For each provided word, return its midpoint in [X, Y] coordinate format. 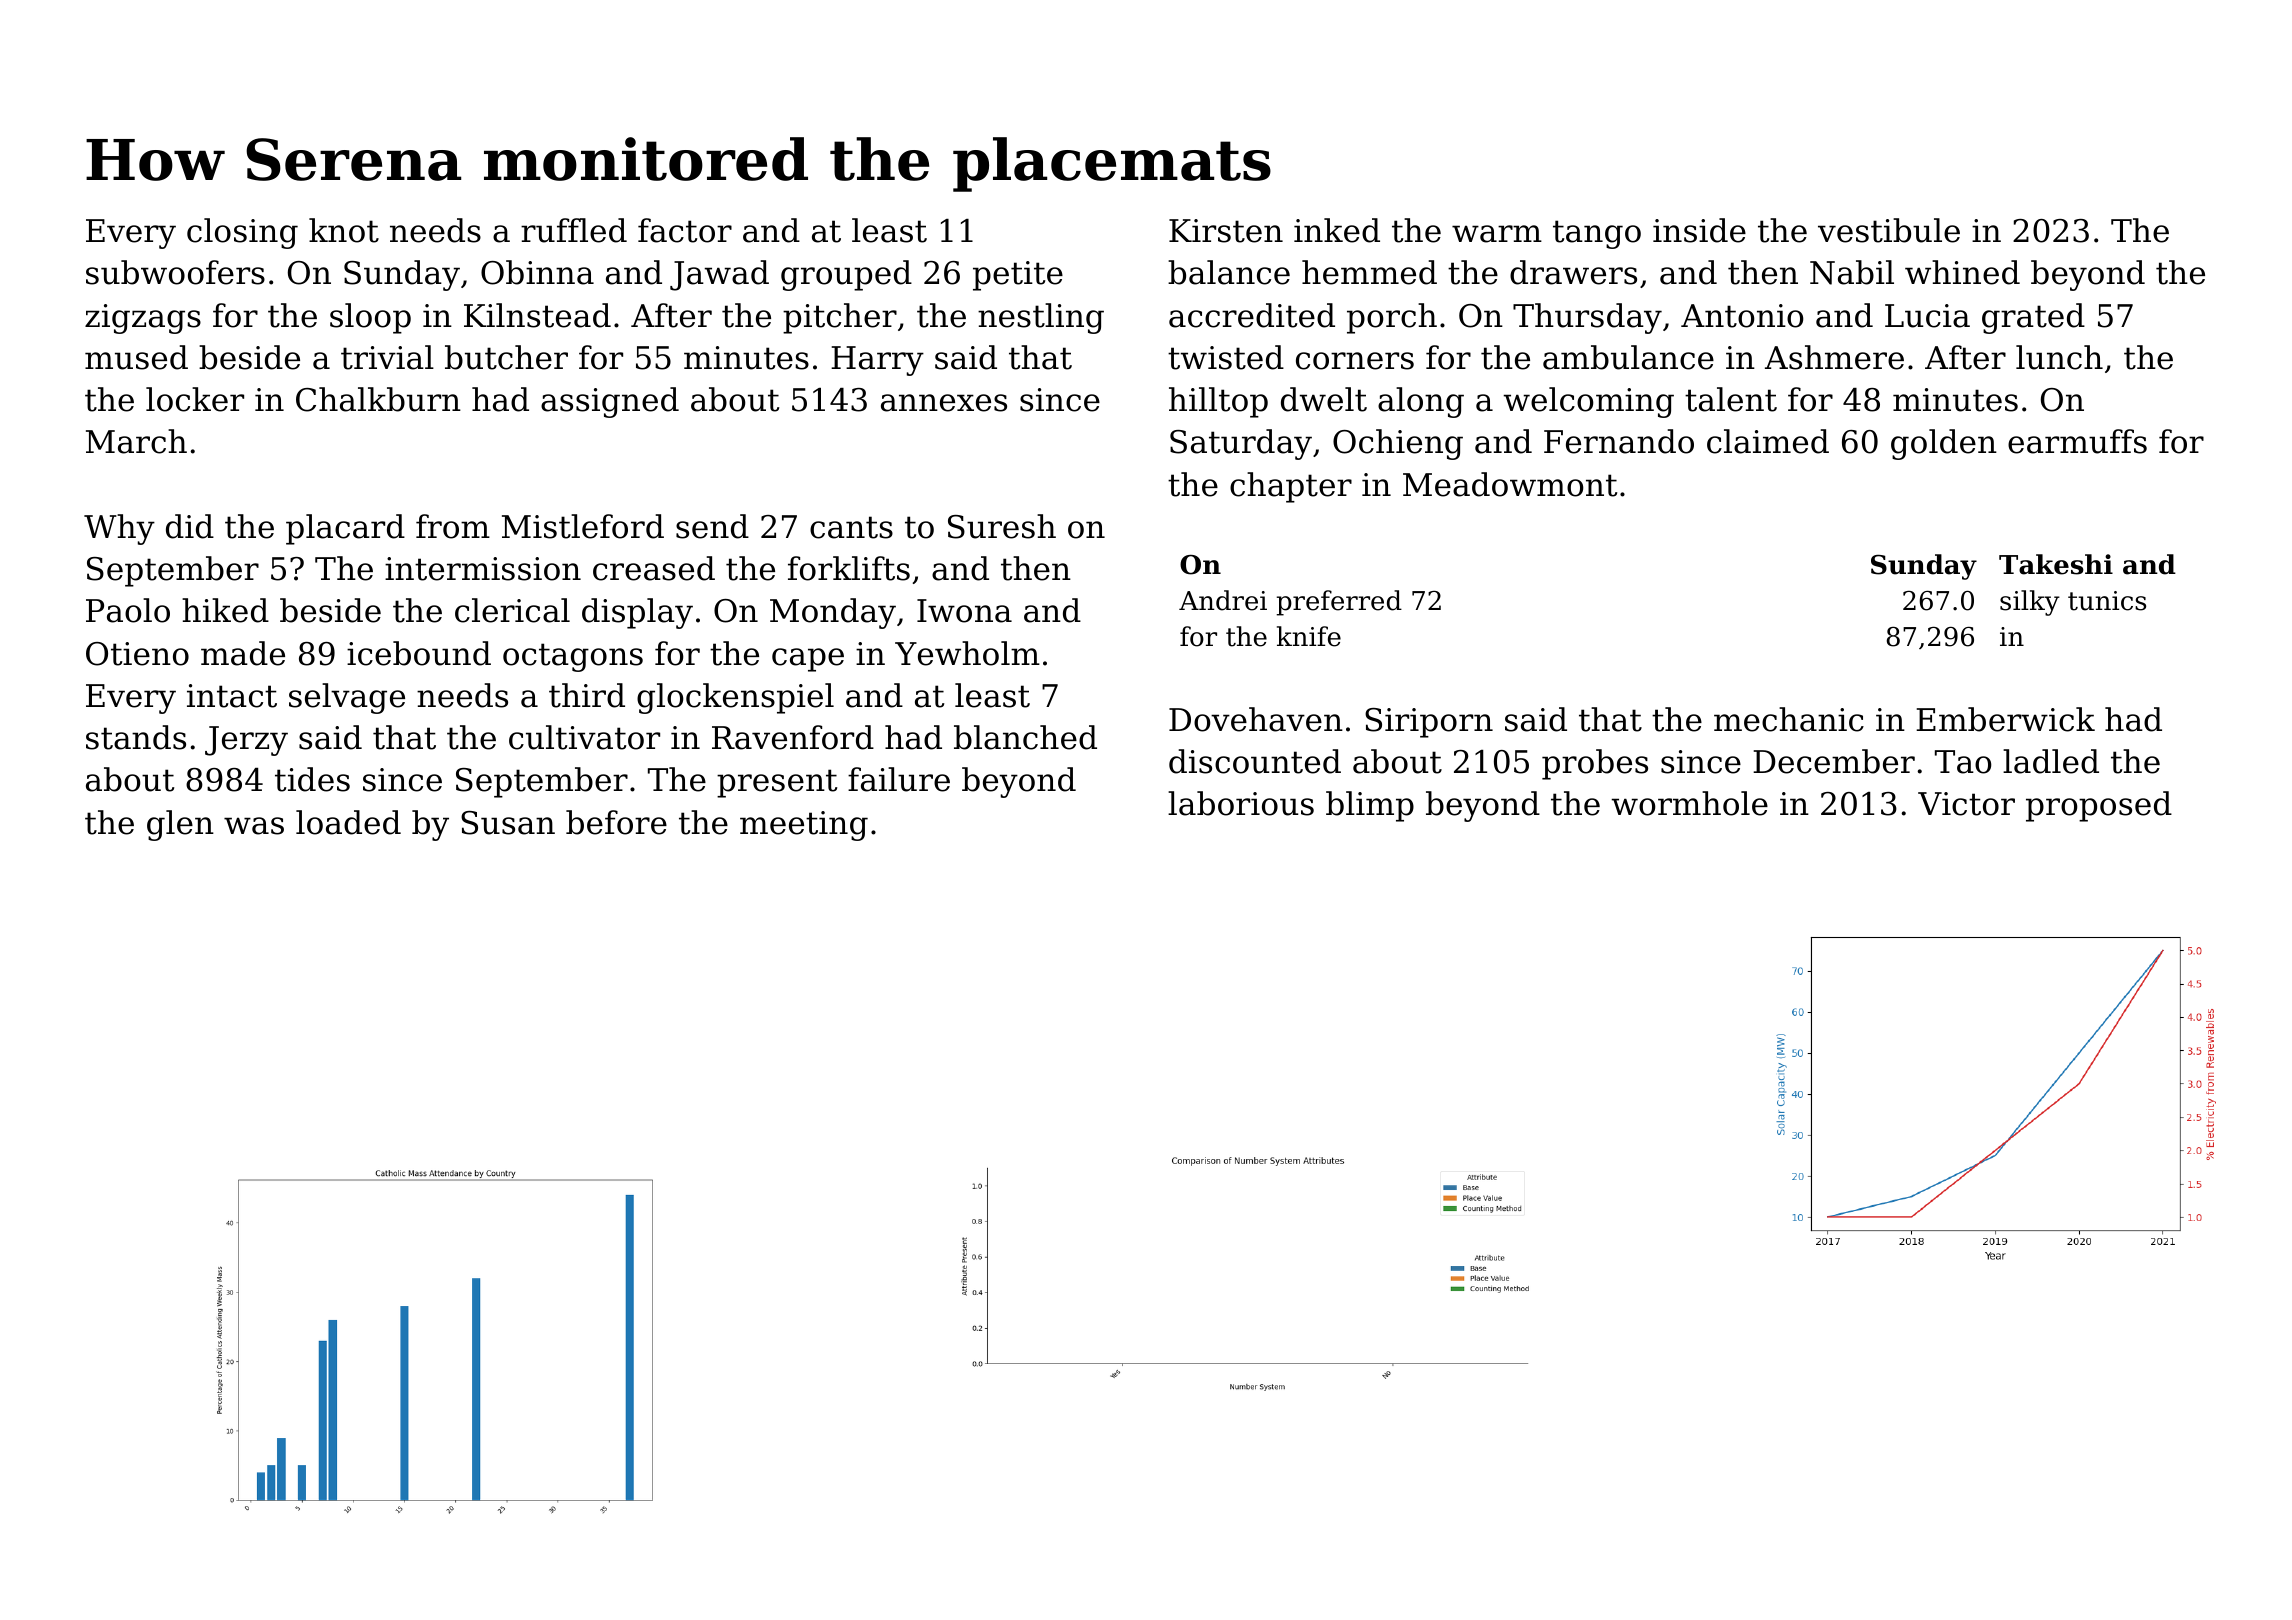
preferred [1339, 603]
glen [180, 825]
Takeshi [2056, 564]
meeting [804, 826]
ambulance [1628, 357]
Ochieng [1398, 444]
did [190, 526]
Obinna [537, 272]
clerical [512, 610]
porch [1392, 318]
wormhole [1689, 803]
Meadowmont [1510, 484]
